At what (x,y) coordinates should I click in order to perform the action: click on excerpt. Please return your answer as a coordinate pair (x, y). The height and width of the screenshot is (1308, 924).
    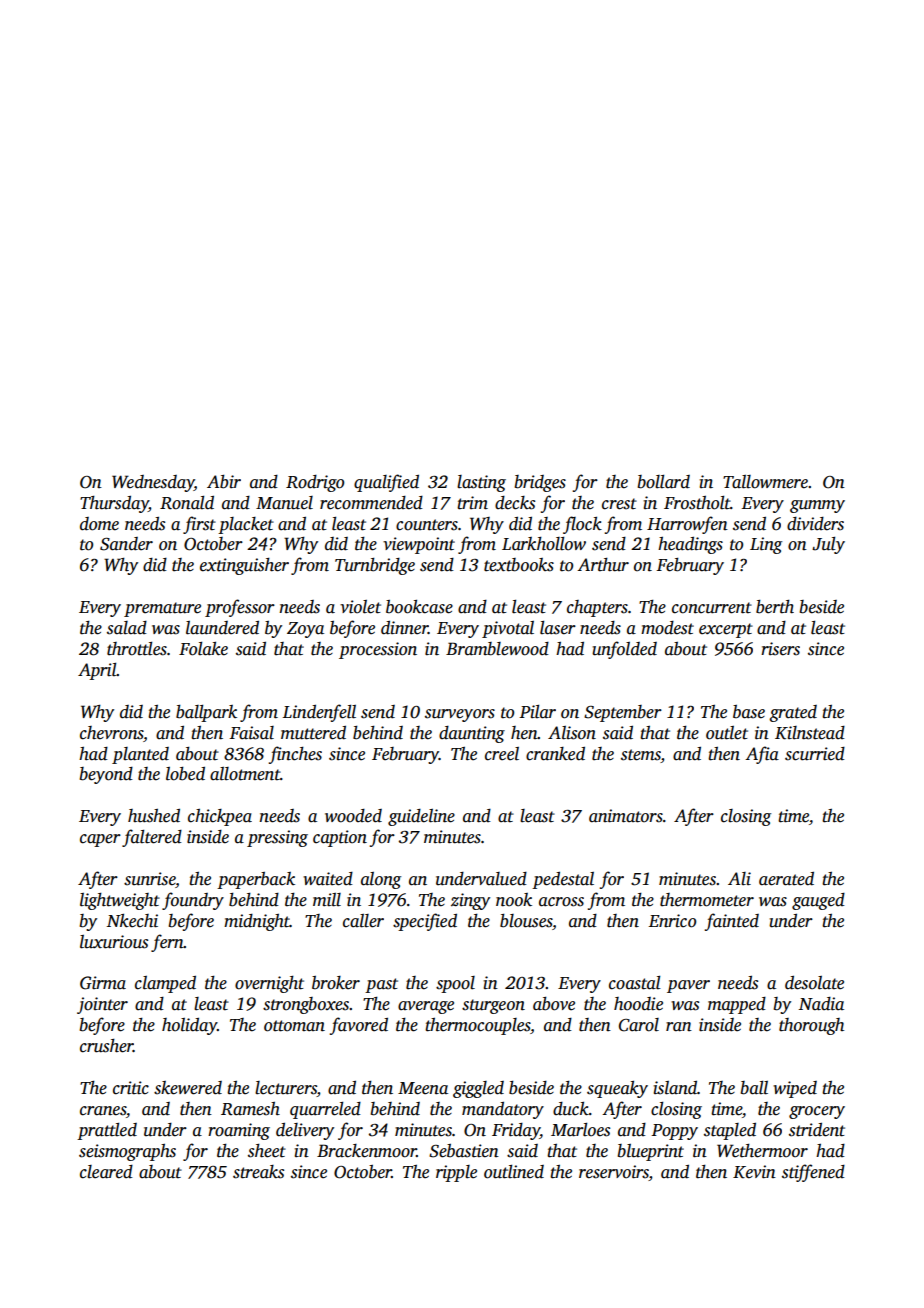
    Looking at the image, I should click on (726, 630).
